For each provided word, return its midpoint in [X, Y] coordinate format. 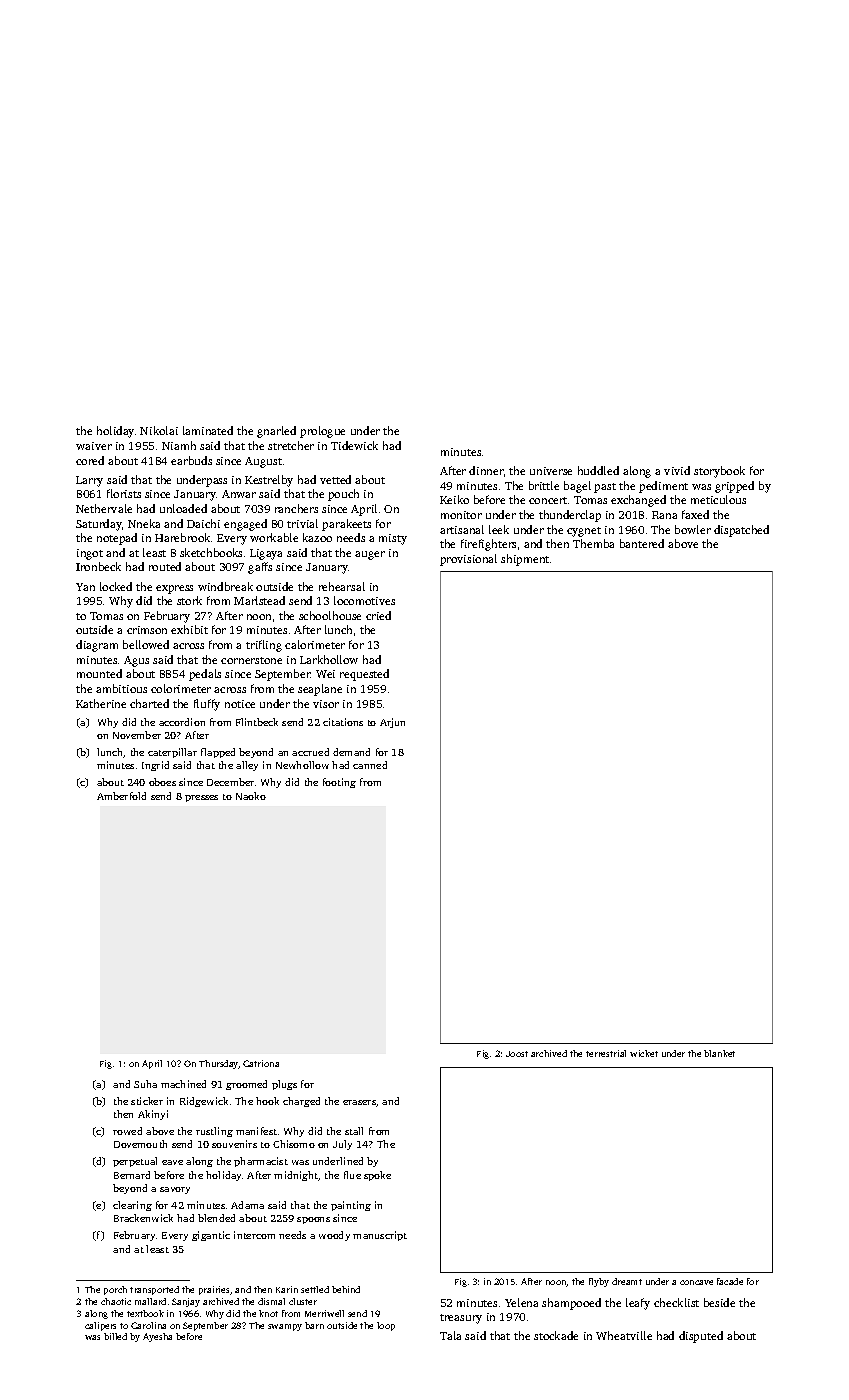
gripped [734, 487]
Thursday [219, 1064]
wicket [644, 1053]
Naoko [251, 796]
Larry [89, 481]
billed [115, 1336]
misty [393, 539]
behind [346, 1289]
